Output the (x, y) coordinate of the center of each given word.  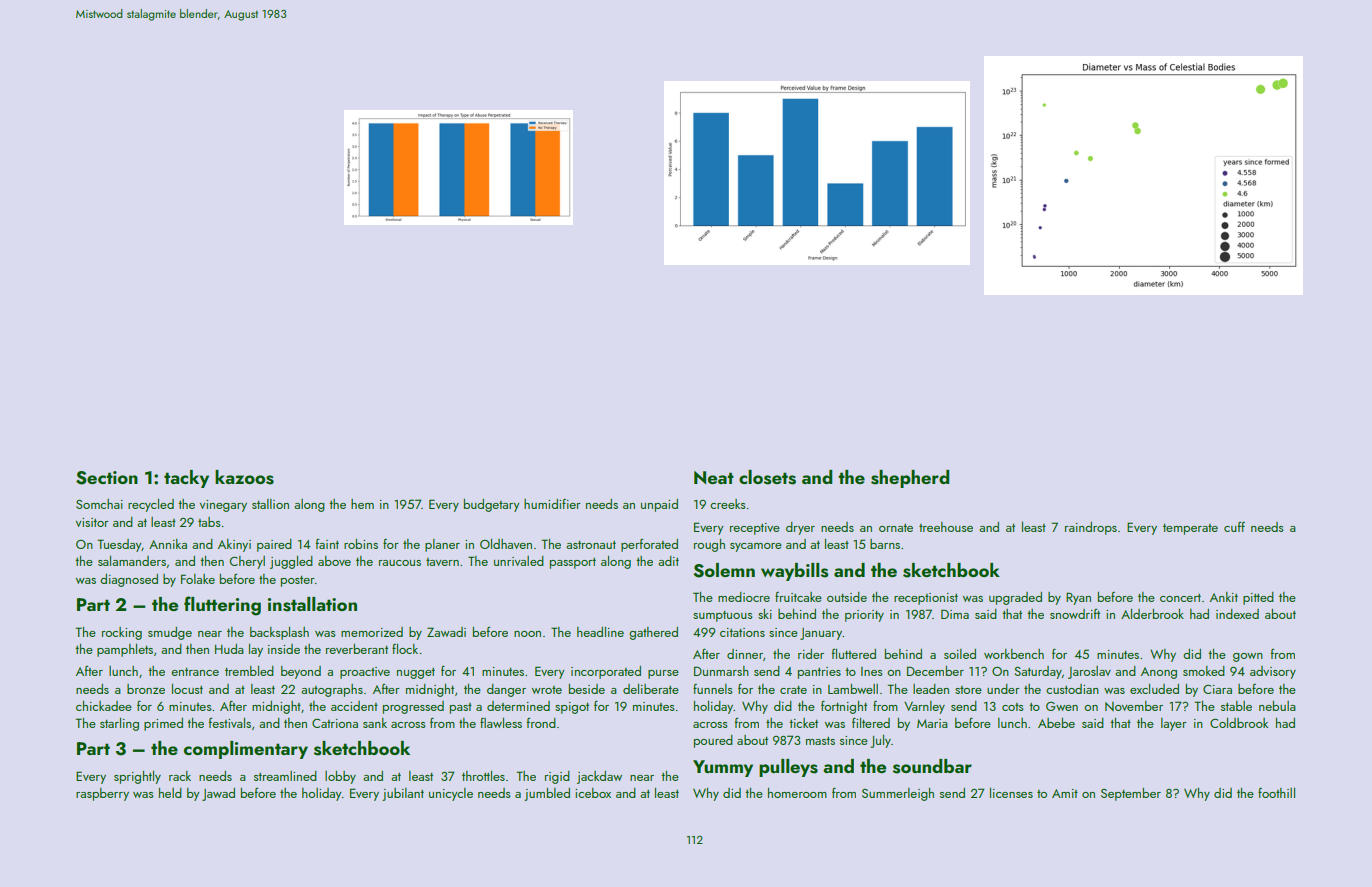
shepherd (910, 479)
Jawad (218, 794)
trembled (249, 671)
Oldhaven (506, 544)
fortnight (844, 707)
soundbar (932, 766)
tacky (186, 479)
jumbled (547, 794)
